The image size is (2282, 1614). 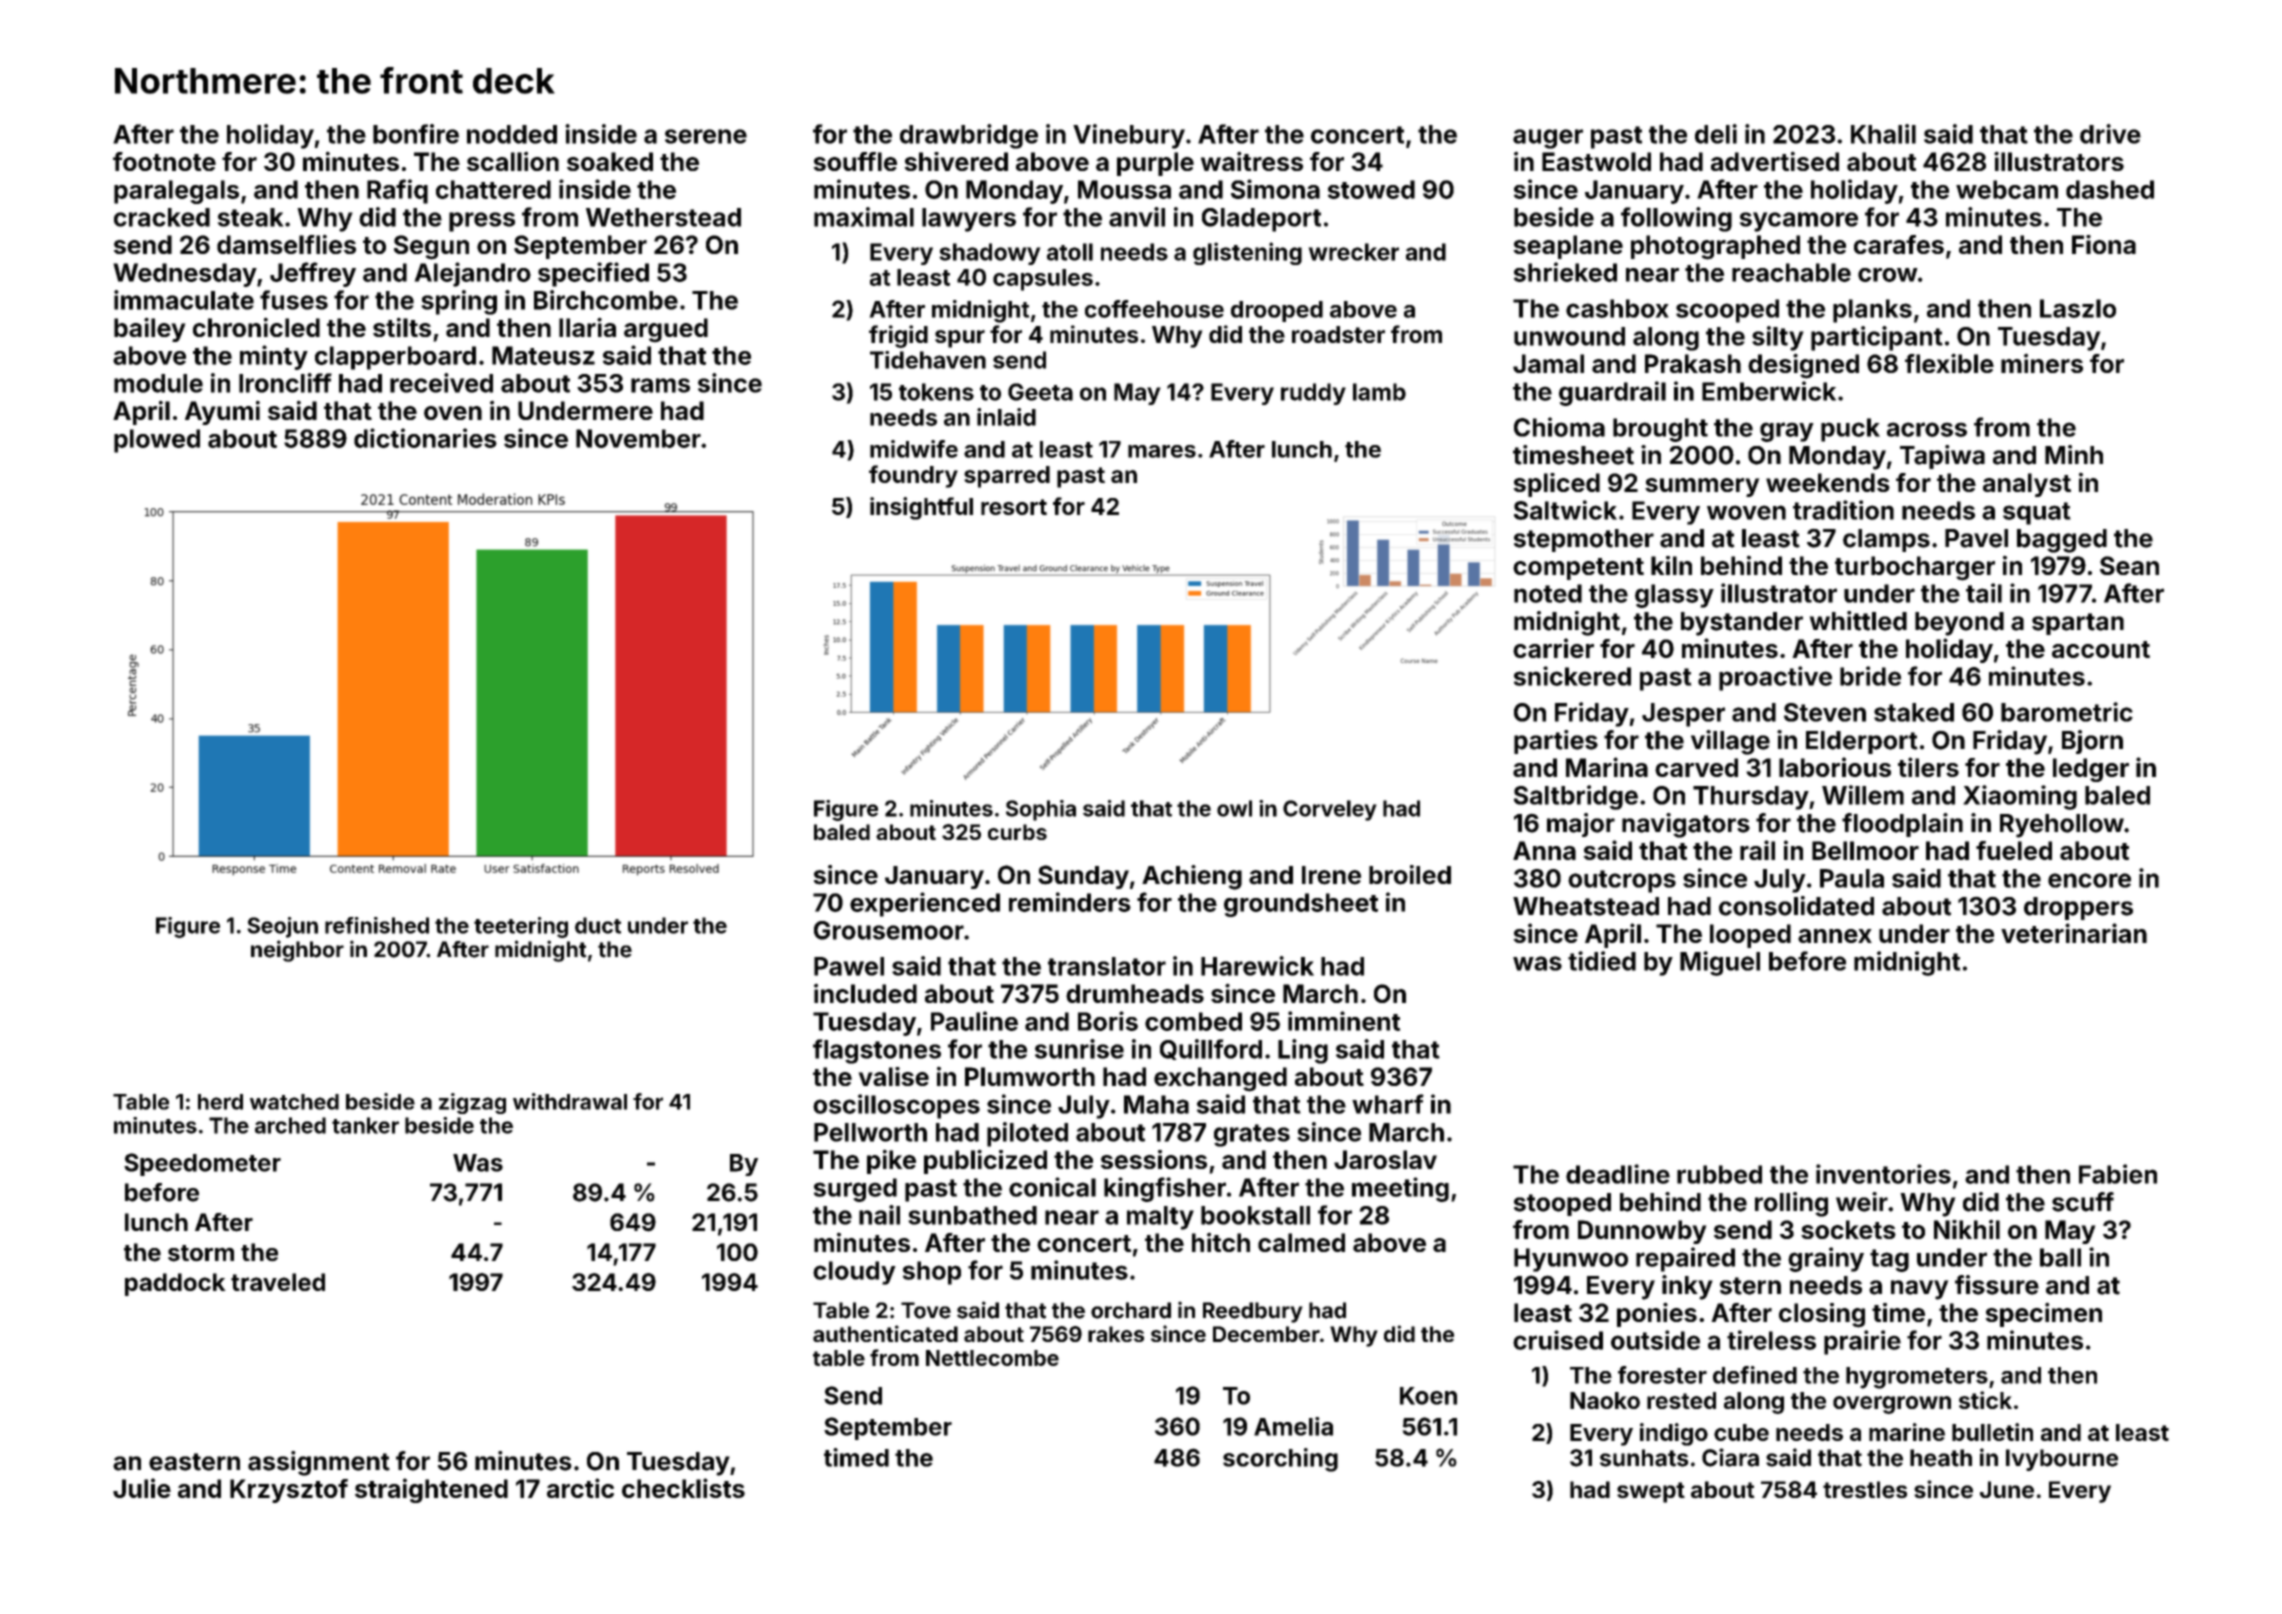 What do you see at coordinates (706, 136) in the document?
I see `serene` at bounding box center [706, 136].
